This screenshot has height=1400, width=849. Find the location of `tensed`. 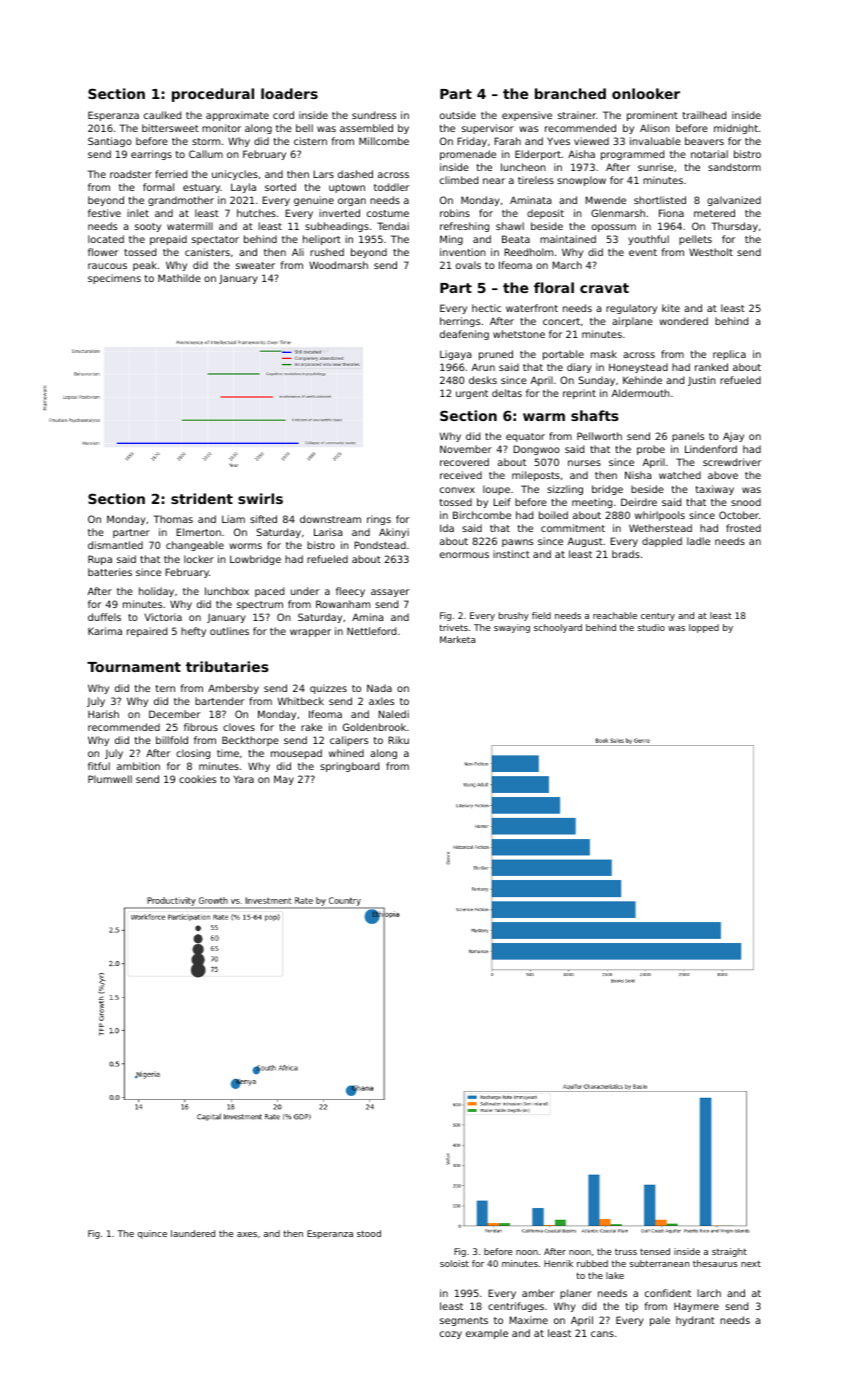

tensed is located at coordinates (655, 1251).
